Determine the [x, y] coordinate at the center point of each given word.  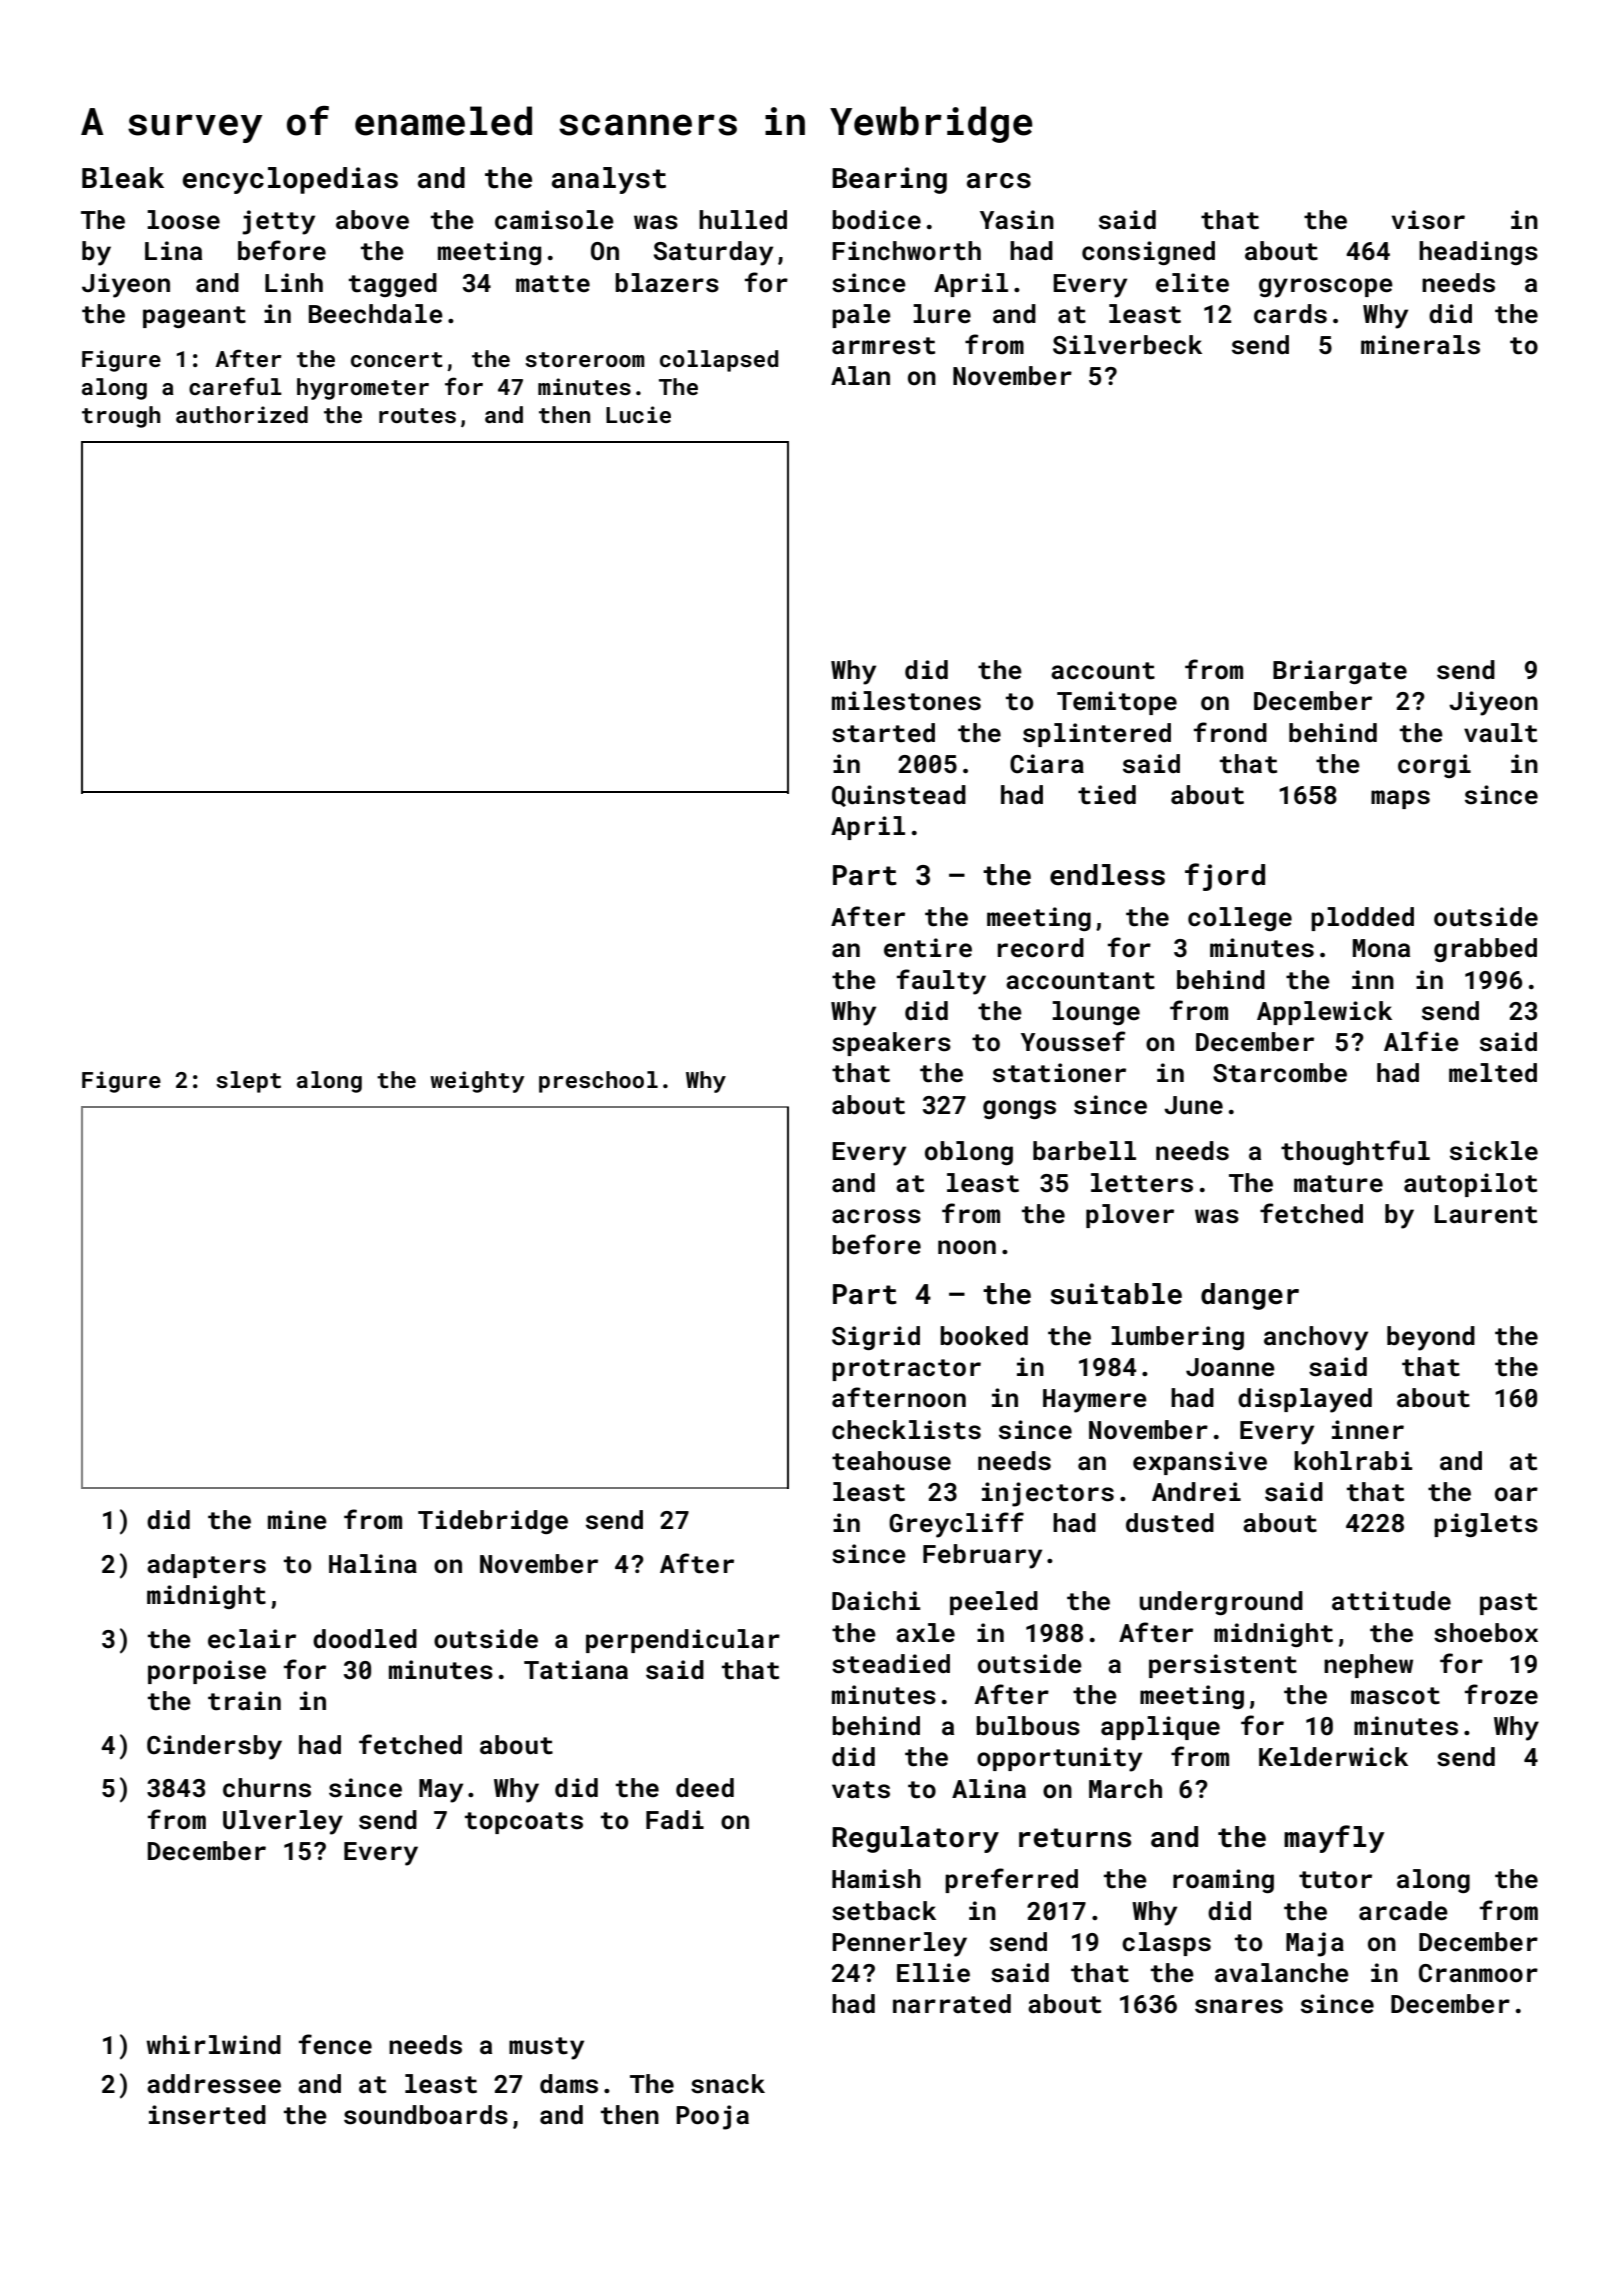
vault [1500, 733]
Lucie [638, 414]
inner [1368, 1429]
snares [1239, 2006]
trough [121, 417]
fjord [1225, 877]
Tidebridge [493, 1522]
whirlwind [213, 2044]
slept [248, 1082]
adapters [206, 1566]
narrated [952, 2004]
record [1041, 948]
